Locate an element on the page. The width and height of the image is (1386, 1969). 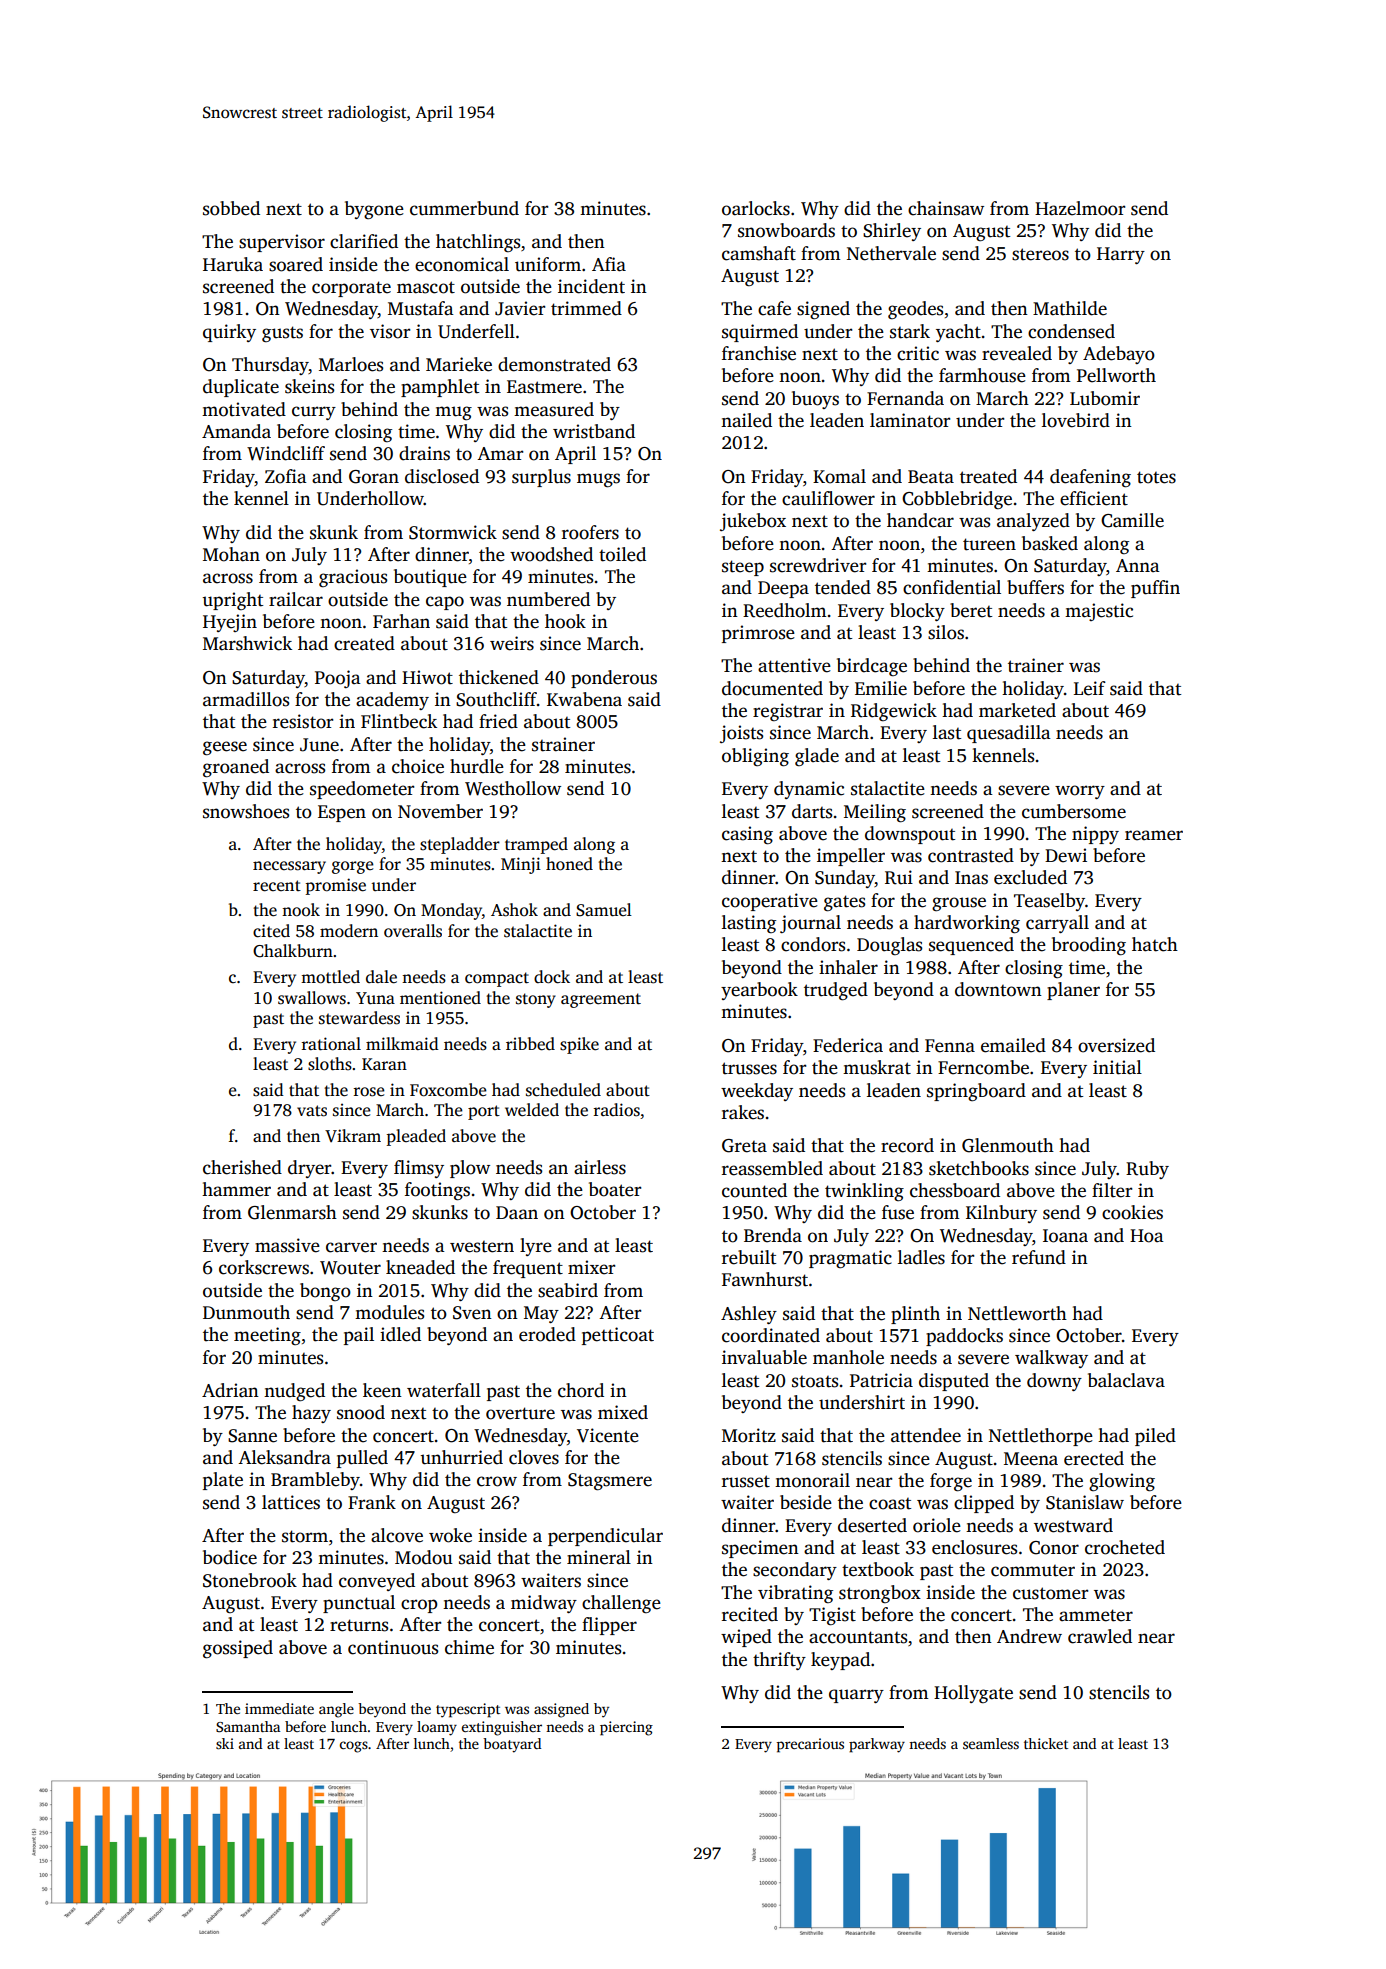
bygone is located at coordinates (374, 210).
